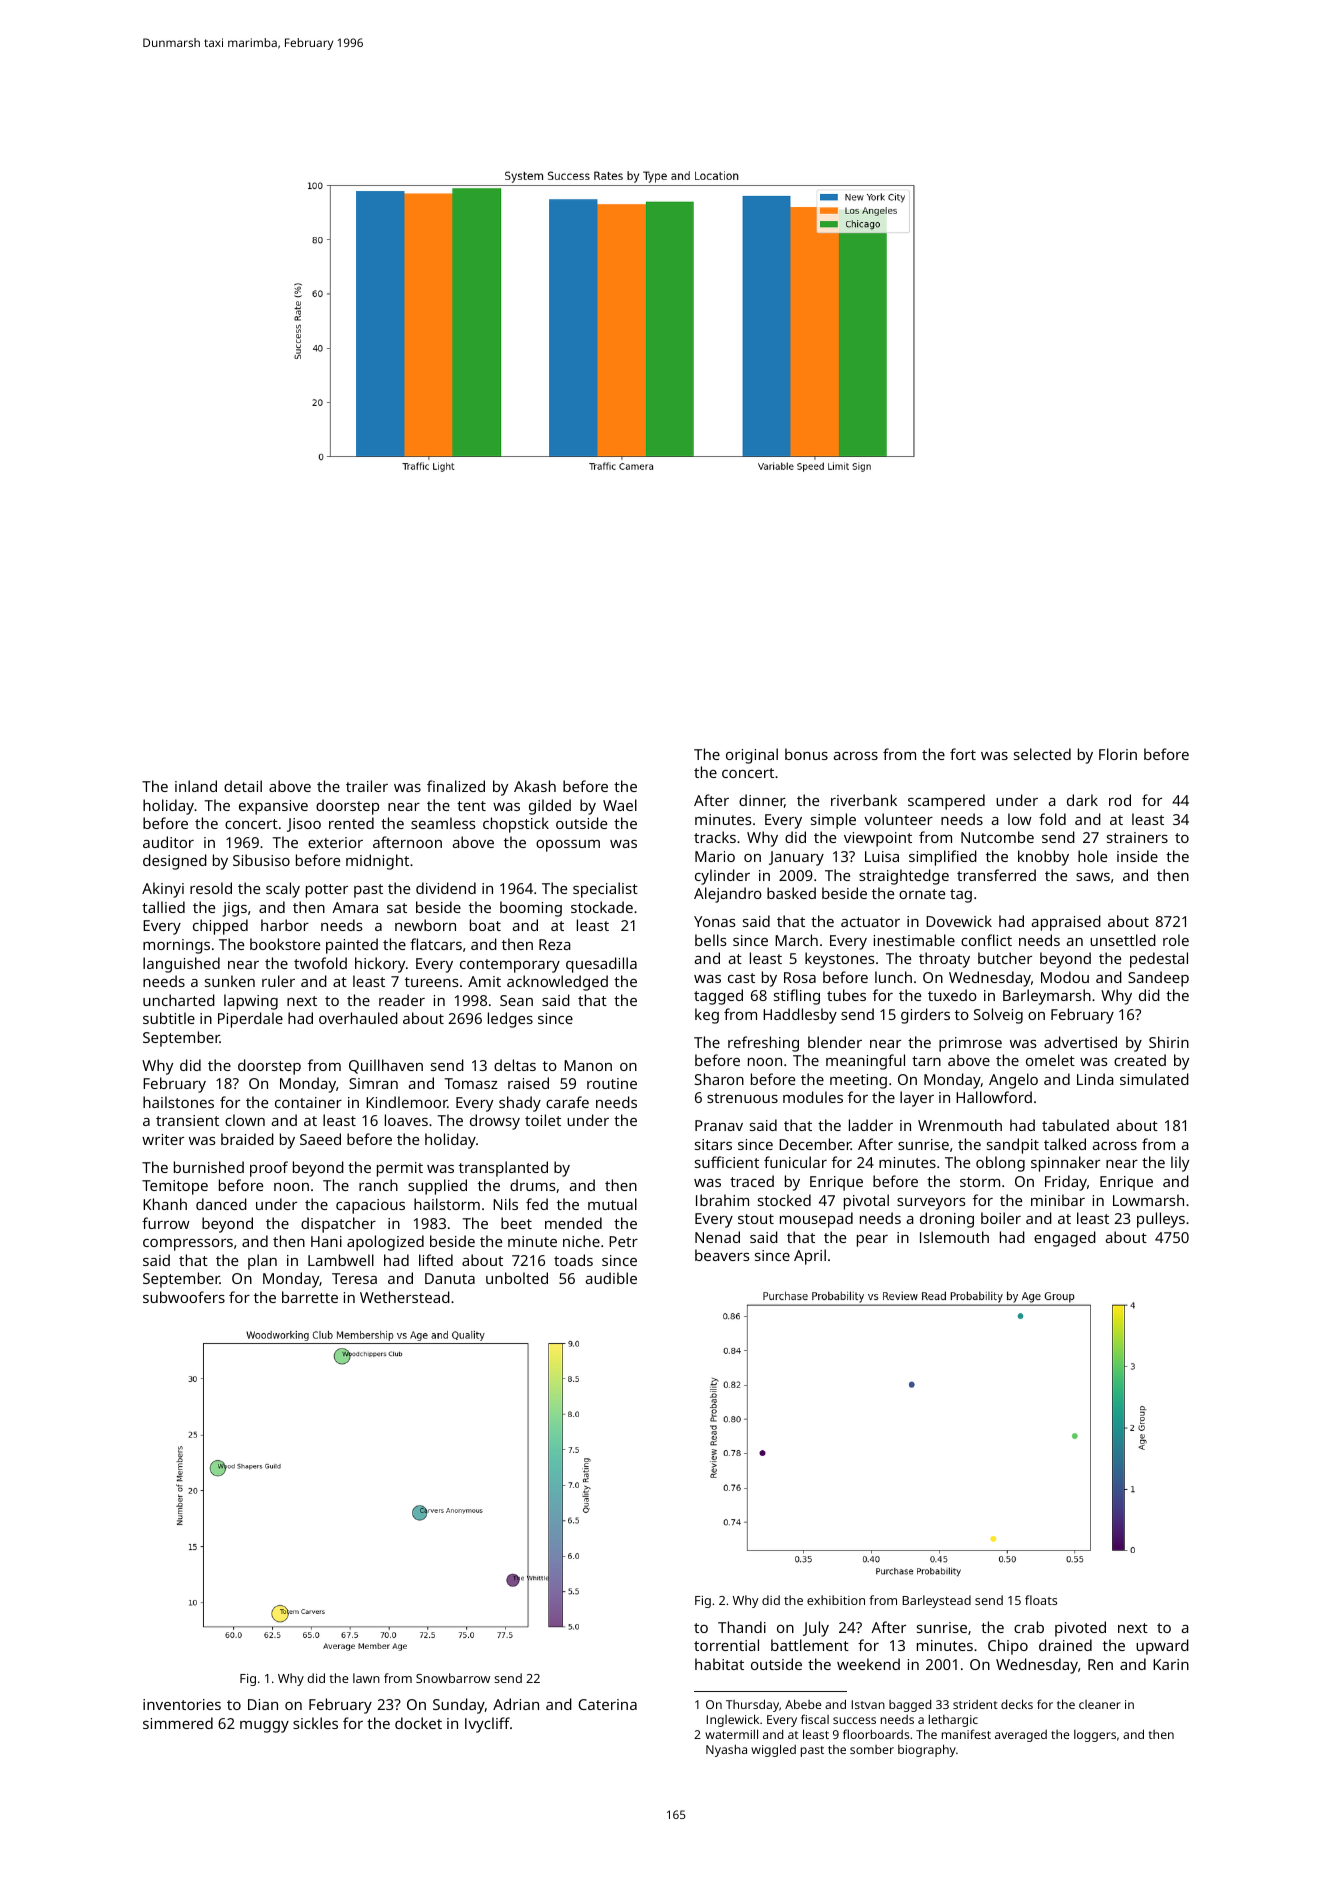  What do you see at coordinates (726, 1750) in the document?
I see `Nyasha` at bounding box center [726, 1750].
